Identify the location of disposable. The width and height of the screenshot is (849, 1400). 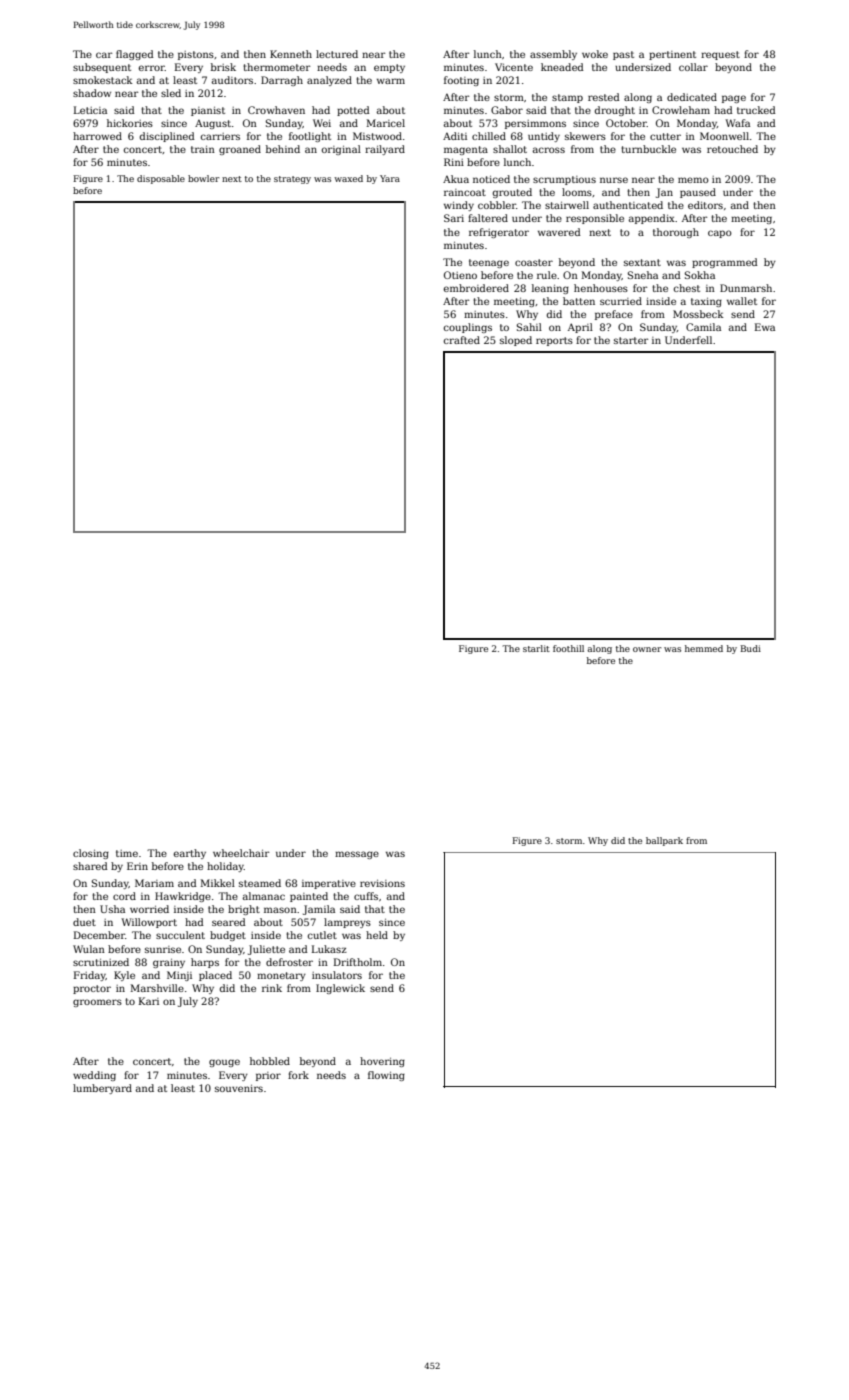
(161, 179).
